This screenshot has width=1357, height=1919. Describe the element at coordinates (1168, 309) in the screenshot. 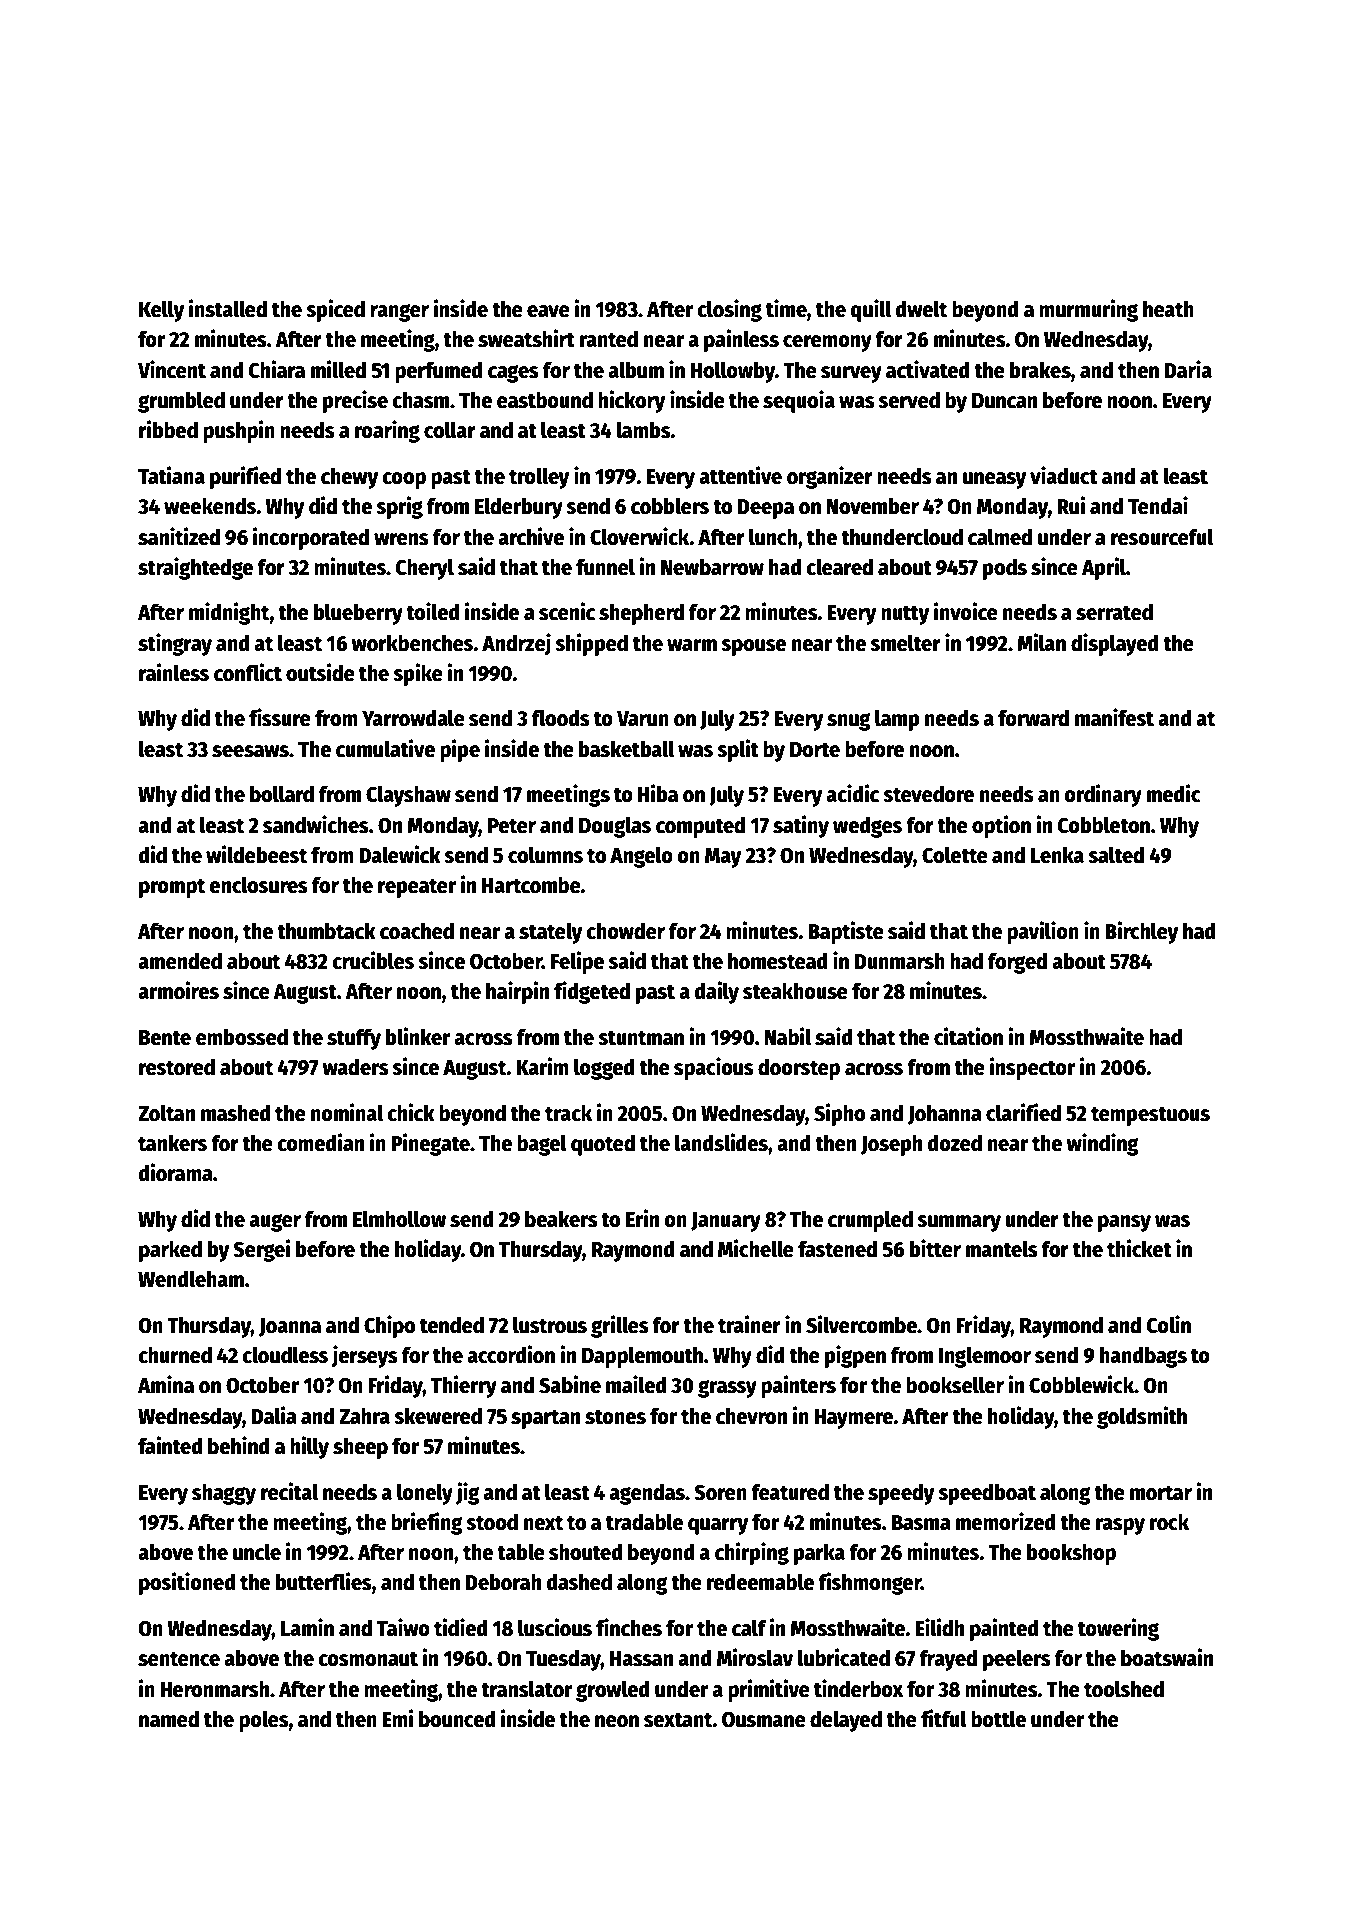

I see `heath` at that location.
